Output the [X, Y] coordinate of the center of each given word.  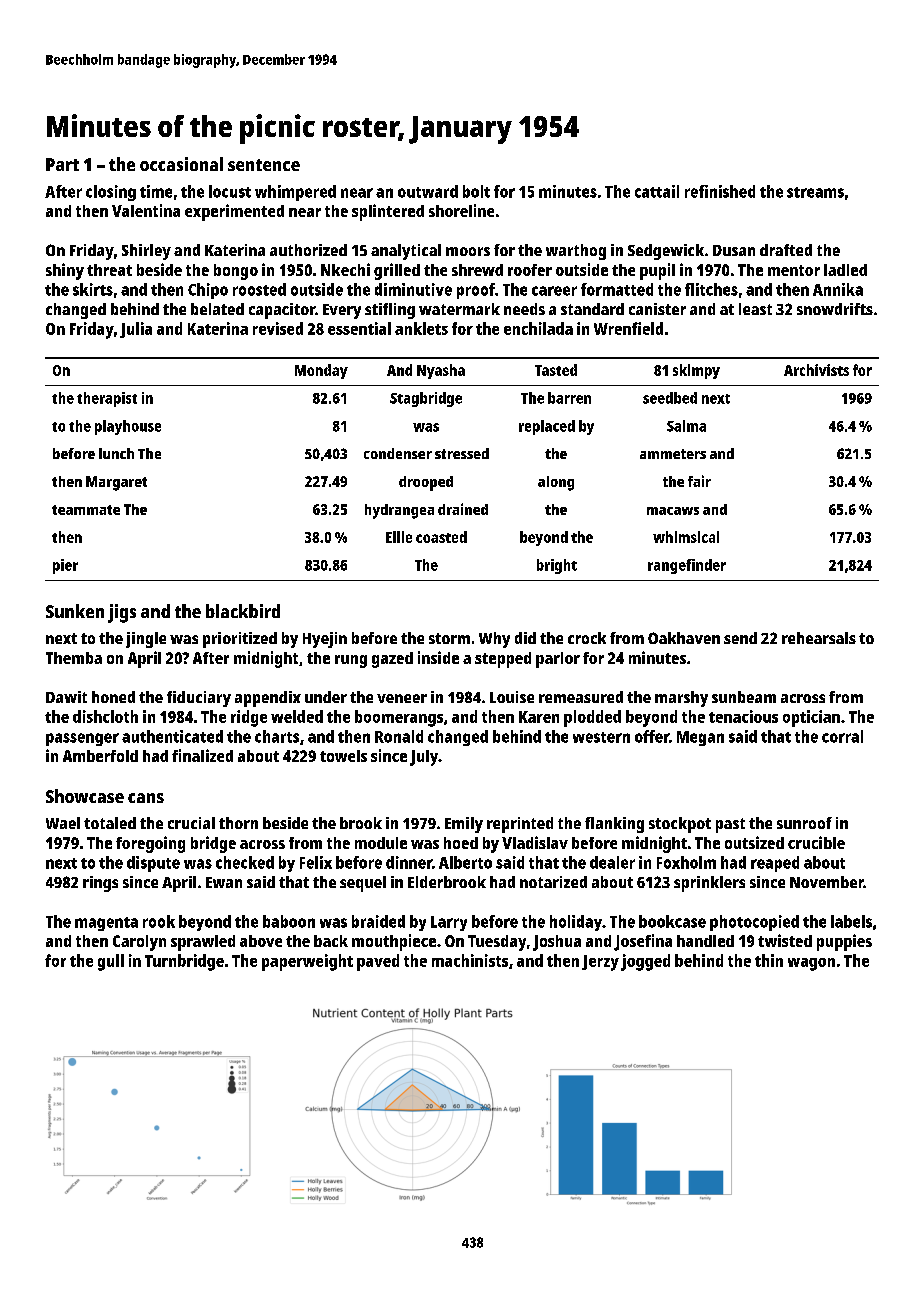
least [755, 309]
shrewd [477, 270]
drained [463, 509]
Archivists [816, 370]
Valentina [146, 210]
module [381, 843]
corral [842, 736]
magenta [106, 924]
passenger [82, 739]
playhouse [128, 427]
